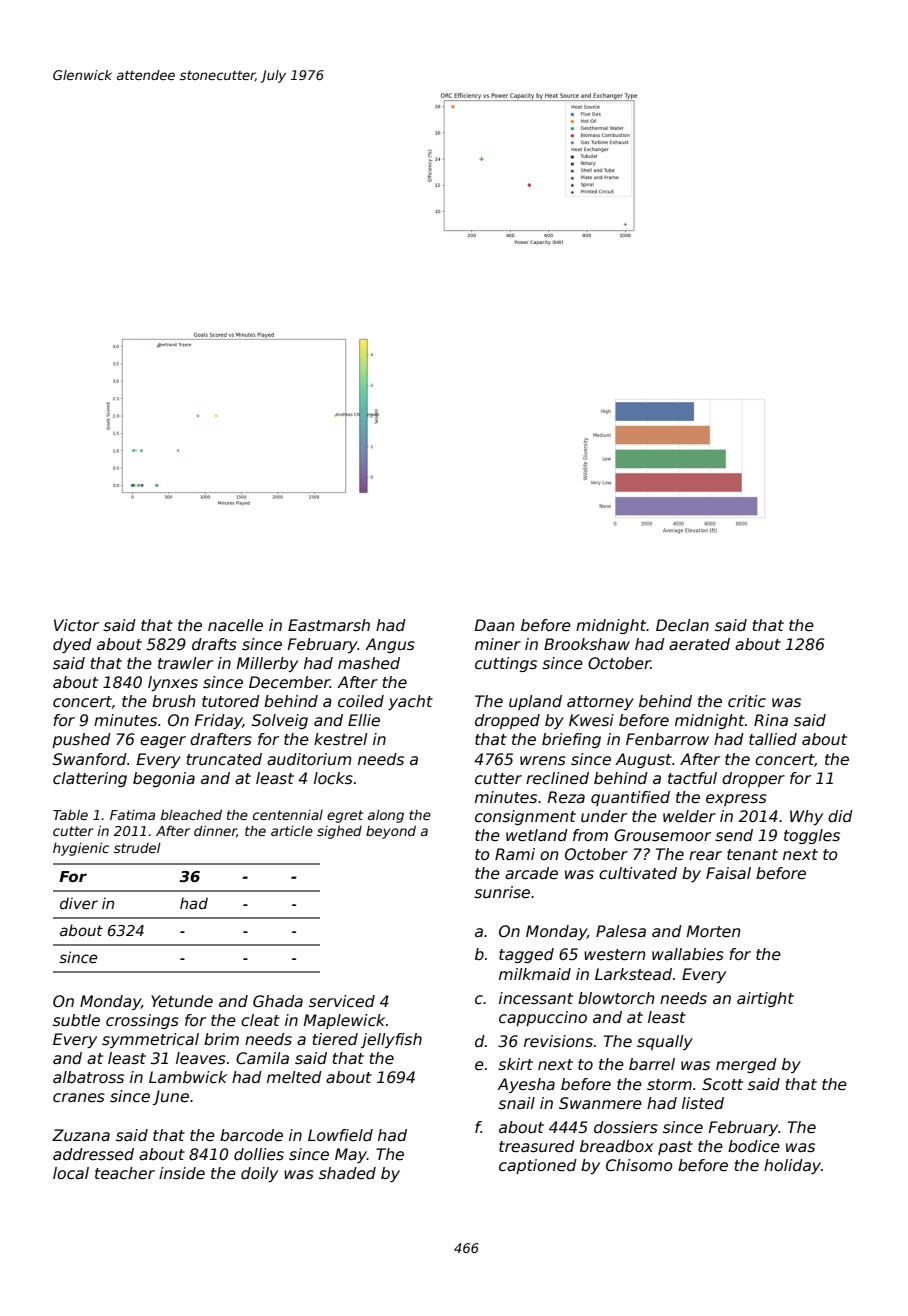 The height and width of the image is (1316, 908). I want to click on addressed, so click(93, 1154).
